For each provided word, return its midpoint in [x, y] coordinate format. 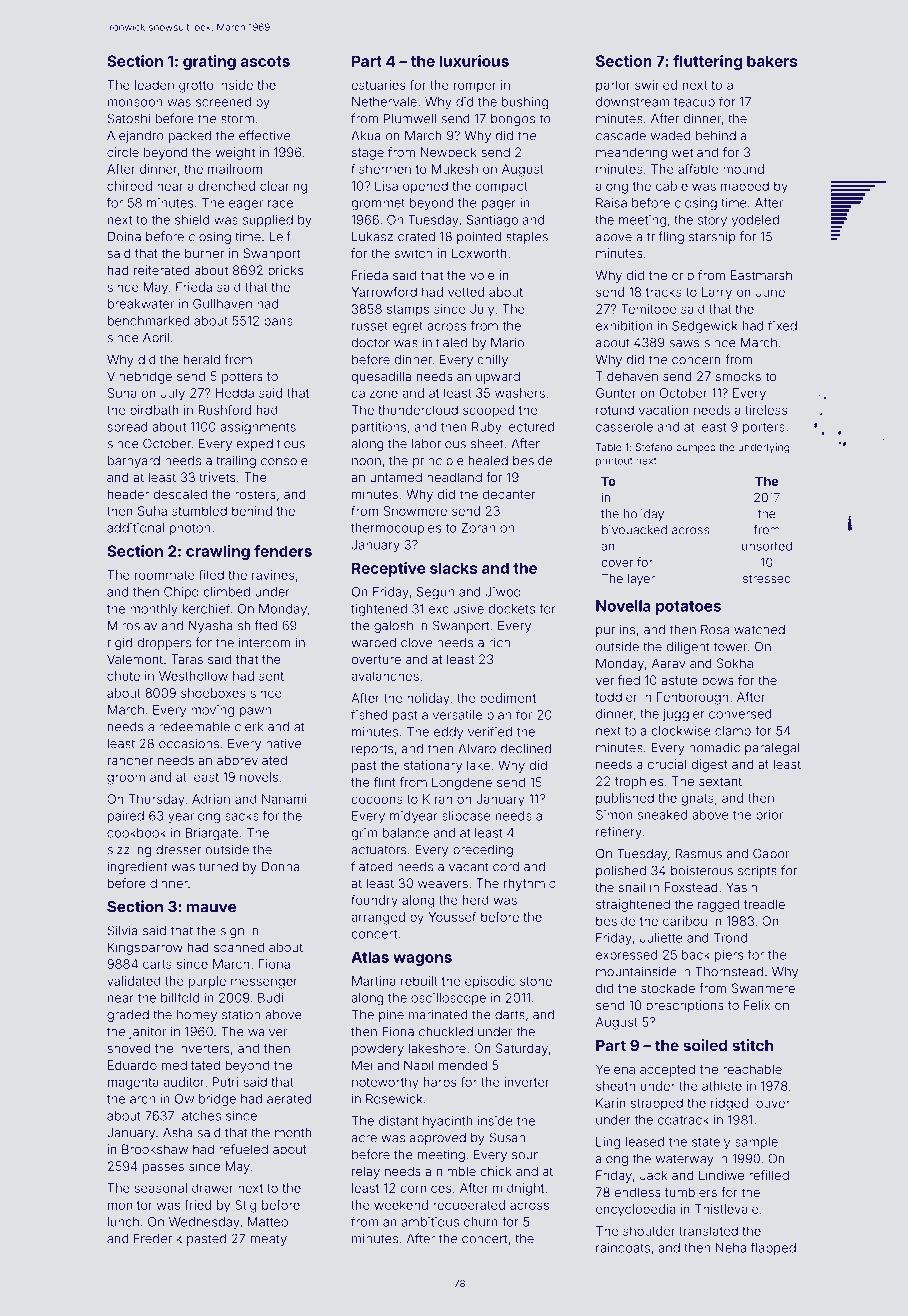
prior [769, 816]
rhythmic [529, 884]
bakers [772, 61]
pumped [696, 448]
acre [364, 1139]
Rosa [715, 630]
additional [135, 528]
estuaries [378, 85]
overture [376, 659]
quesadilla [381, 377]
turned [218, 867]
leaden [154, 85]
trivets [217, 477]
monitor [130, 1205]
